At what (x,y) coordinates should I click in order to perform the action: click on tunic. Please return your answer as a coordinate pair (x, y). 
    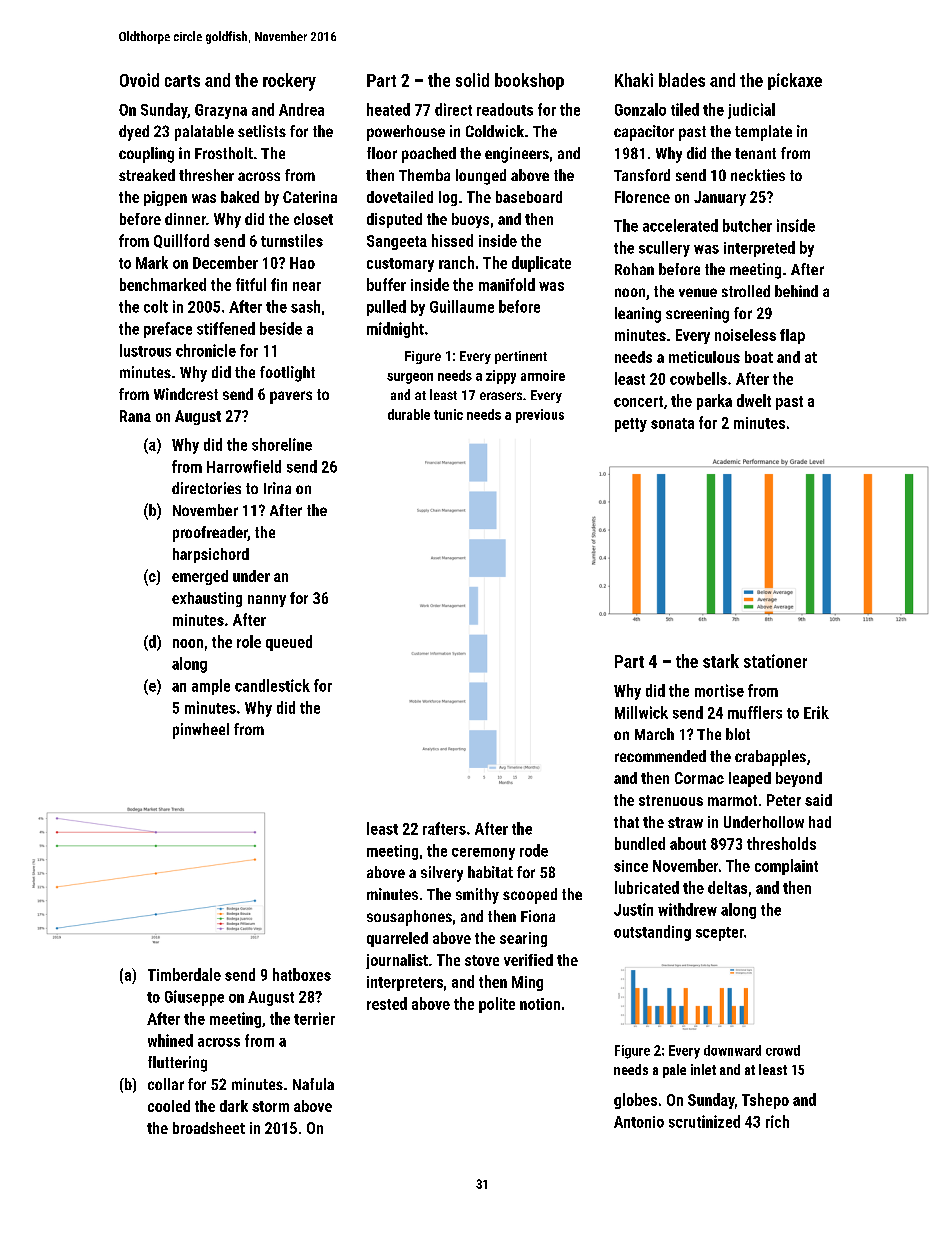
    Looking at the image, I should click on (448, 414).
